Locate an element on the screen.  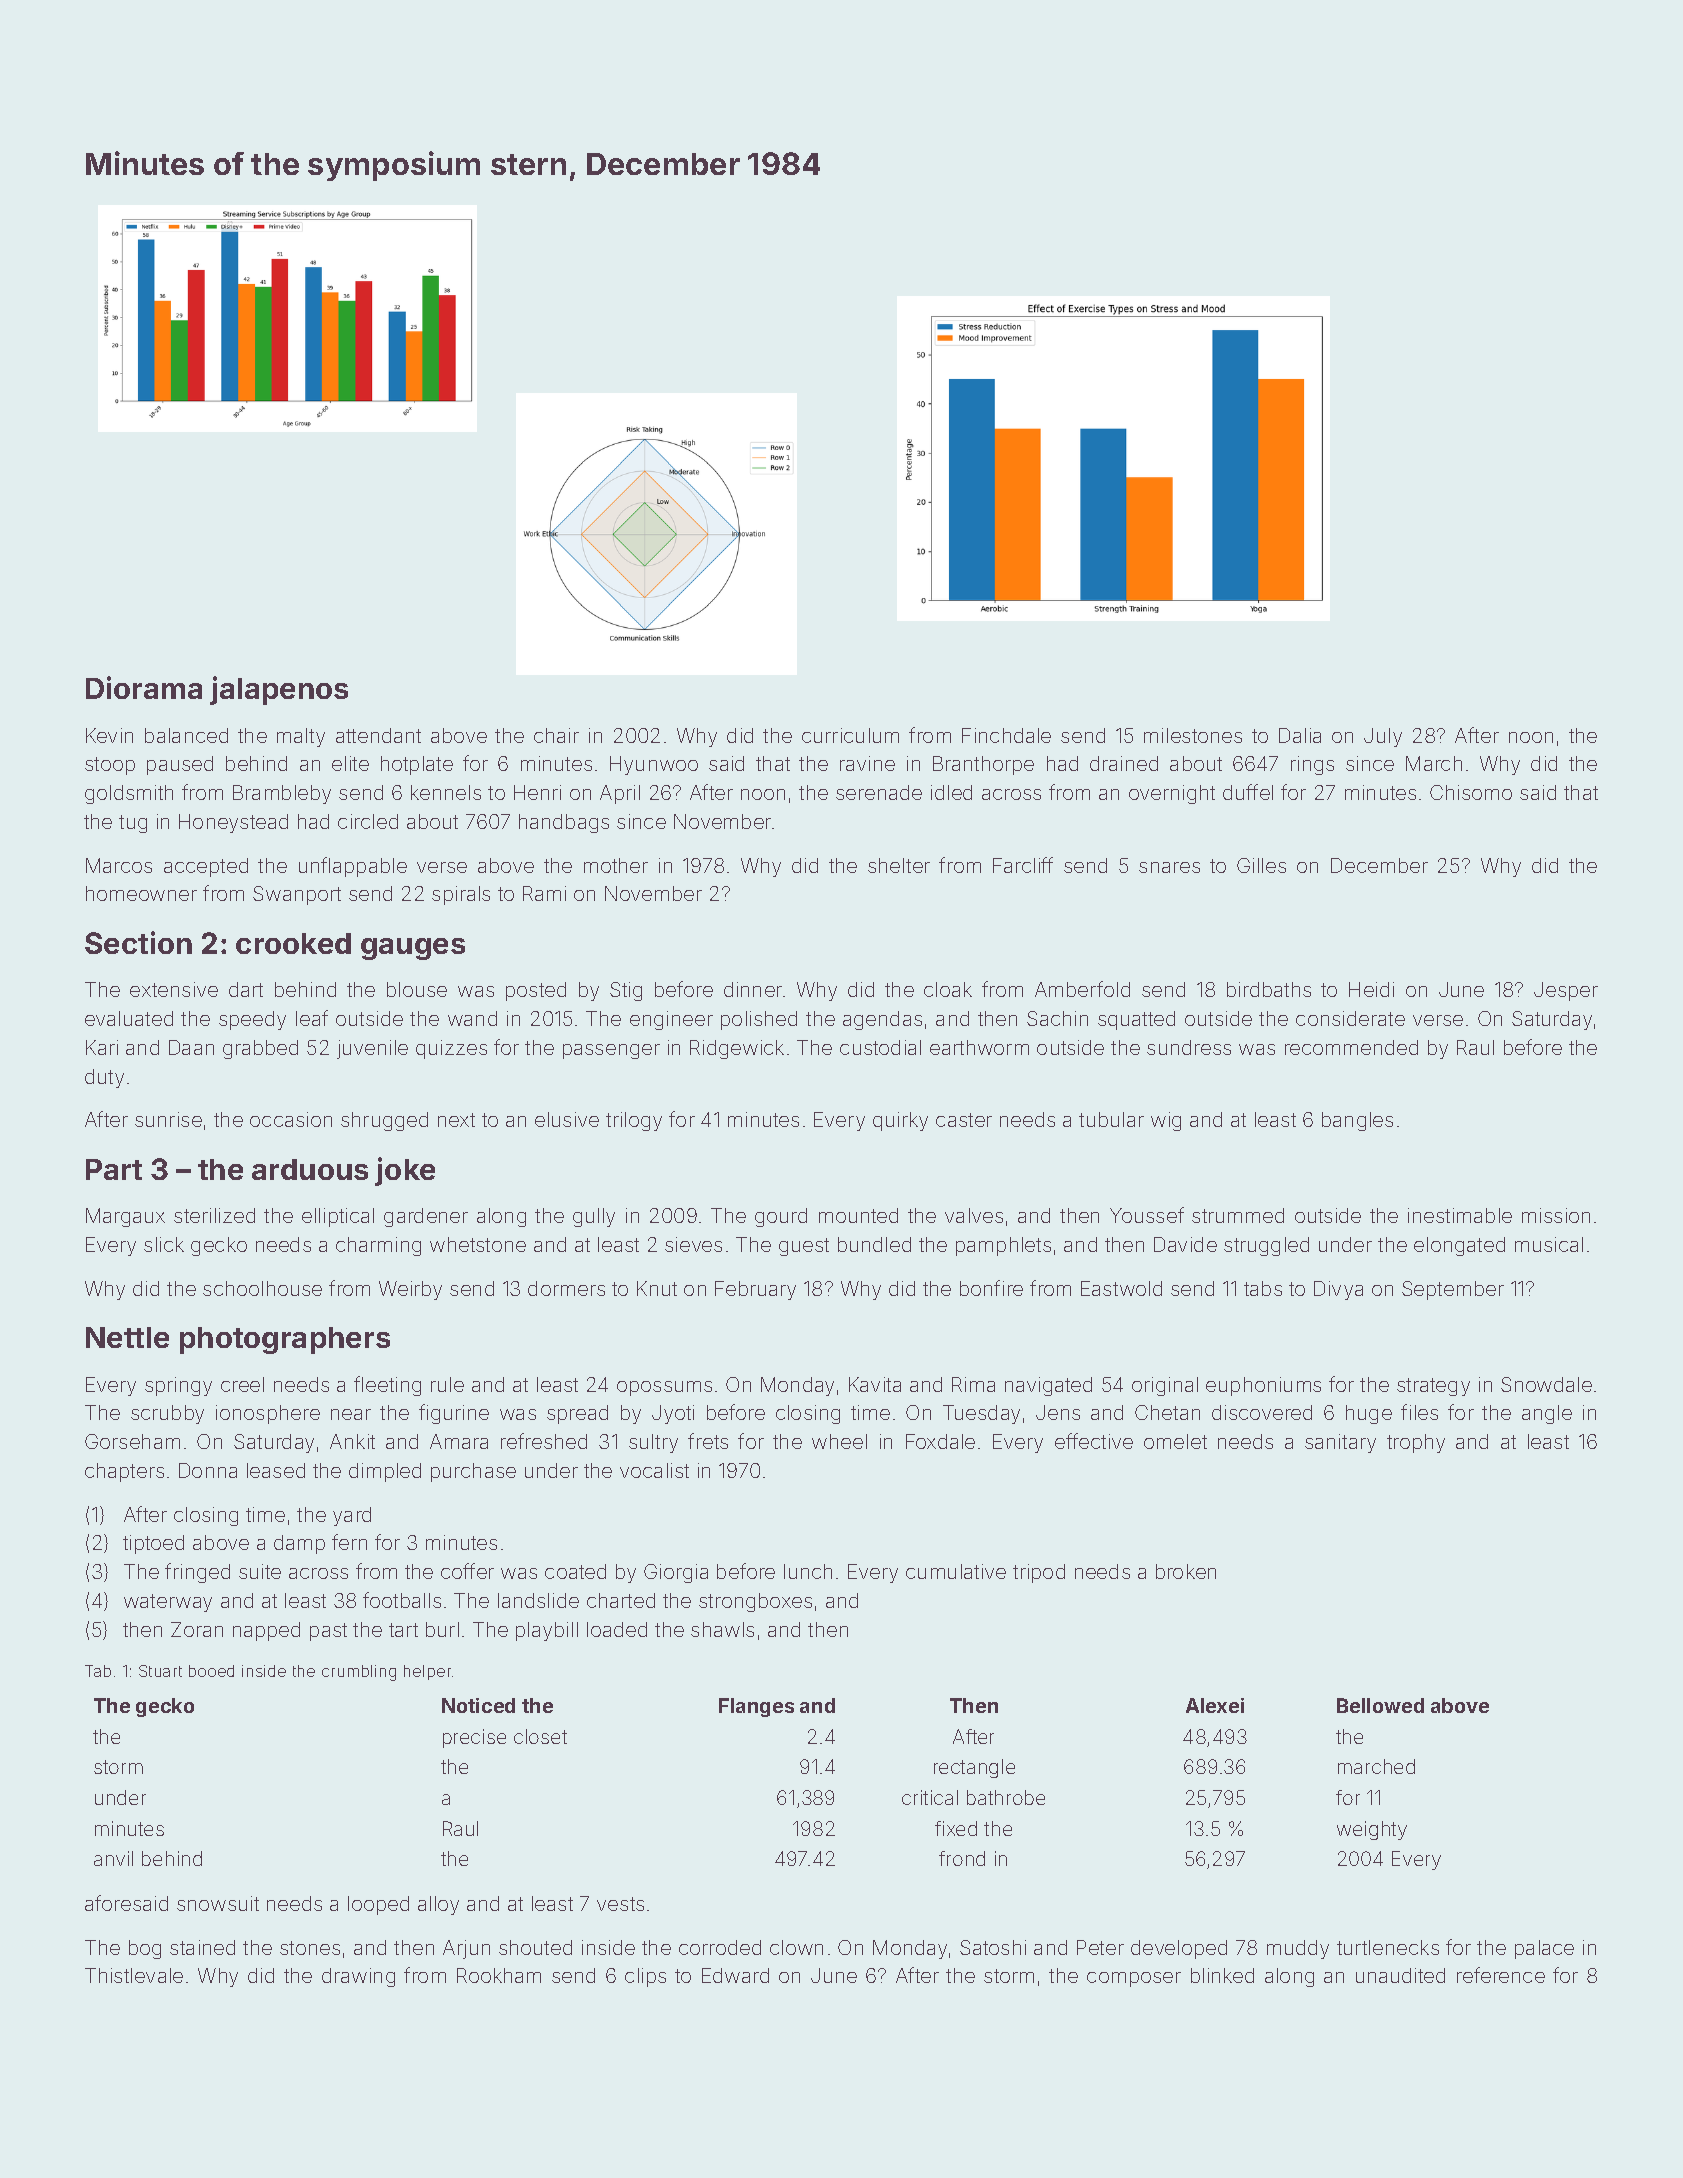
curriculum is located at coordinates (850, 735).
